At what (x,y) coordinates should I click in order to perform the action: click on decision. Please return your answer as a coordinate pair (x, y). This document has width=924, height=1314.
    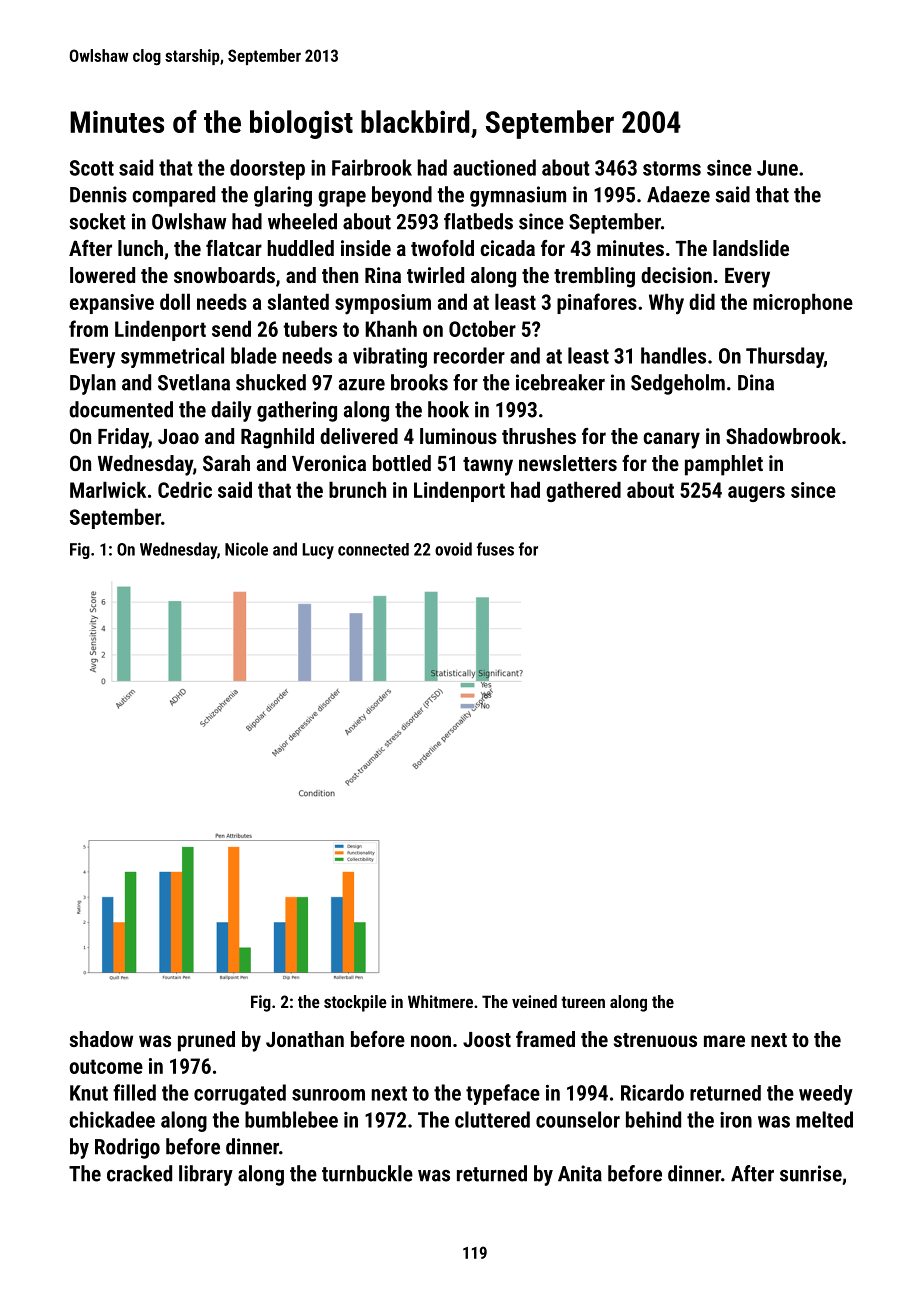
    Looking at the image, I should click on (676, 275).
